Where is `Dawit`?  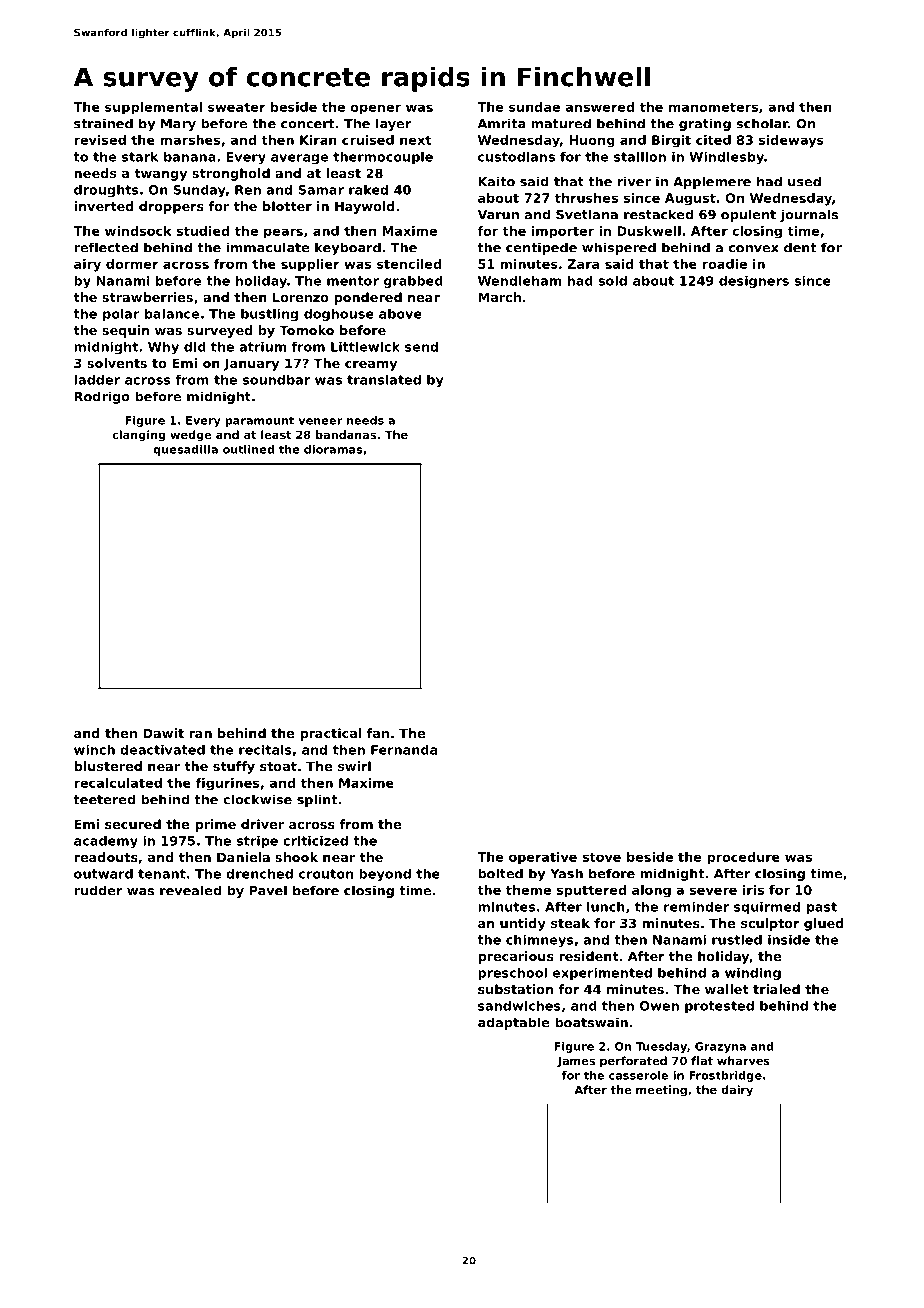
Dawit is located at coordinates (163, 733).
